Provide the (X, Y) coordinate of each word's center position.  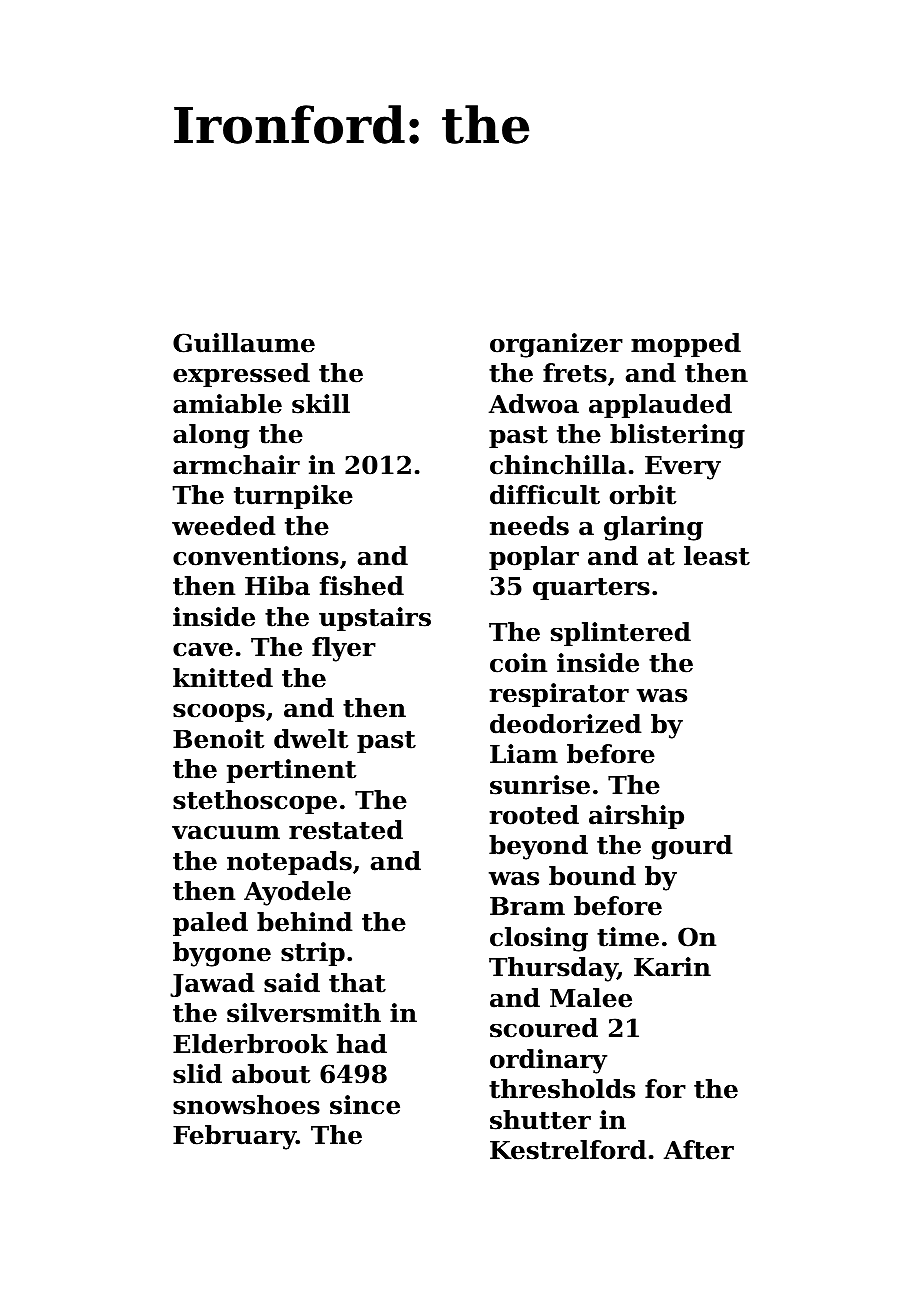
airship (636, 817)
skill (321, 404)
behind (304, 922)
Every (683, 468)
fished (362, 586)
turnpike (293, 497)
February (234, 1137)
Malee (591, 998)
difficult (545, 495)
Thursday (553, 969)
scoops (219, 713)
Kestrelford (568, 1150)
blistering (677, 436)
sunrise (540, 785)
